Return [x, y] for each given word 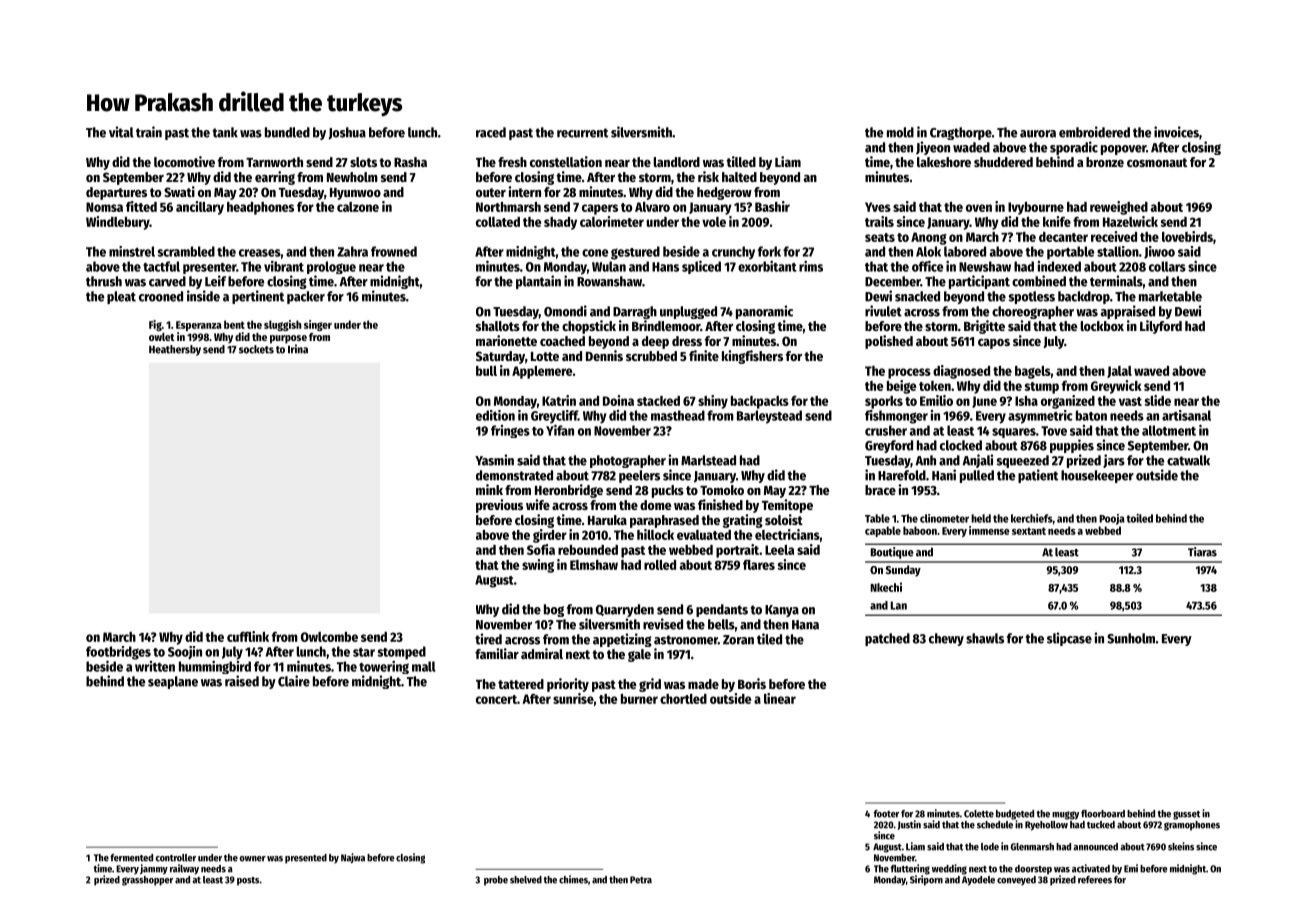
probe [496, 881]
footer [886, 814]
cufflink [248, 636]
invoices [1176, 132]
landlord [676, 162]
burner [639, 699]
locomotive [184, 161]
